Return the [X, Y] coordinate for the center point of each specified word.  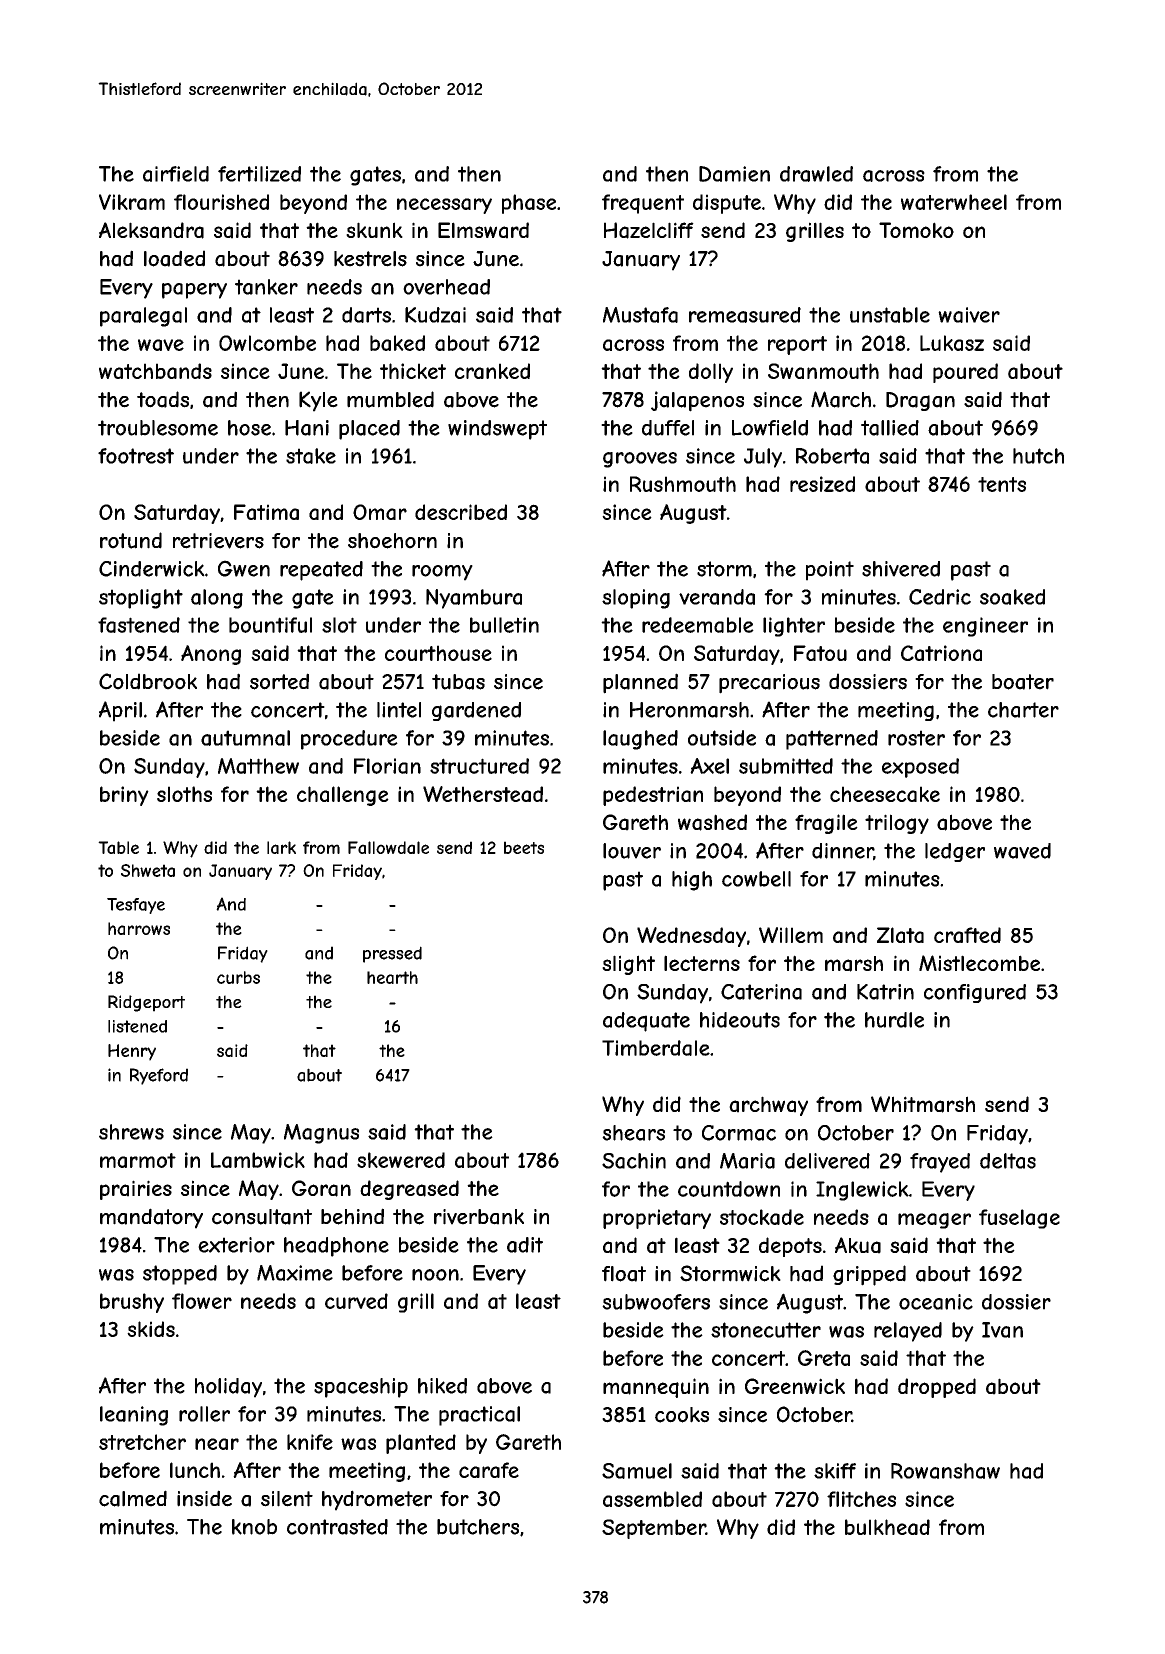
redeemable [698, 625]
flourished [221, 202]
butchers [478, 1527]
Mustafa [640, 315]
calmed [133, 1498]
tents [1002, 484]
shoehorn [392, 541]
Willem [791, 935]
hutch [1038, 456]
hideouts [740, 1020]
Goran [321, 1188]
